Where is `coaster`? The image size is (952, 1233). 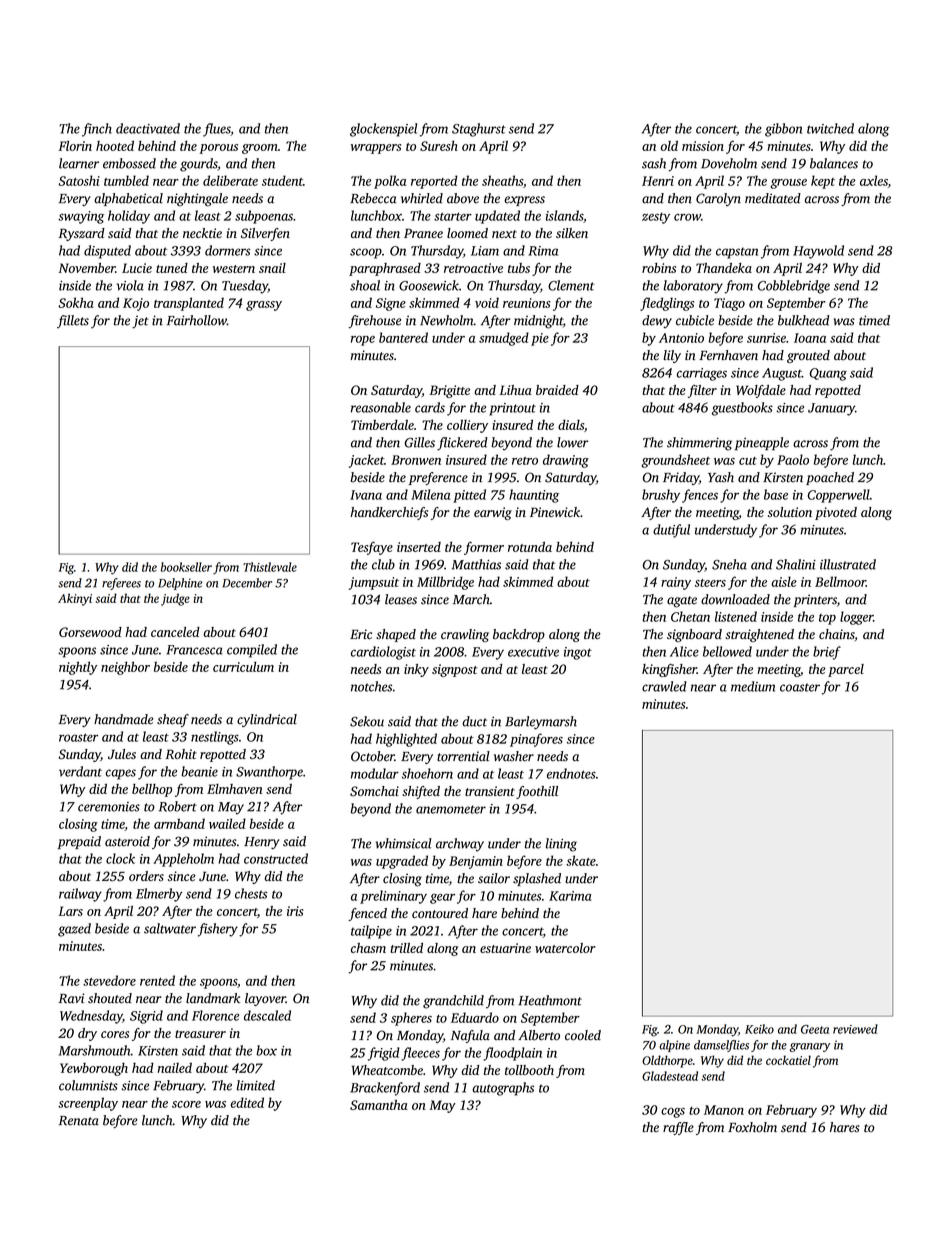 coaster is located at coordinates (800, 687).
